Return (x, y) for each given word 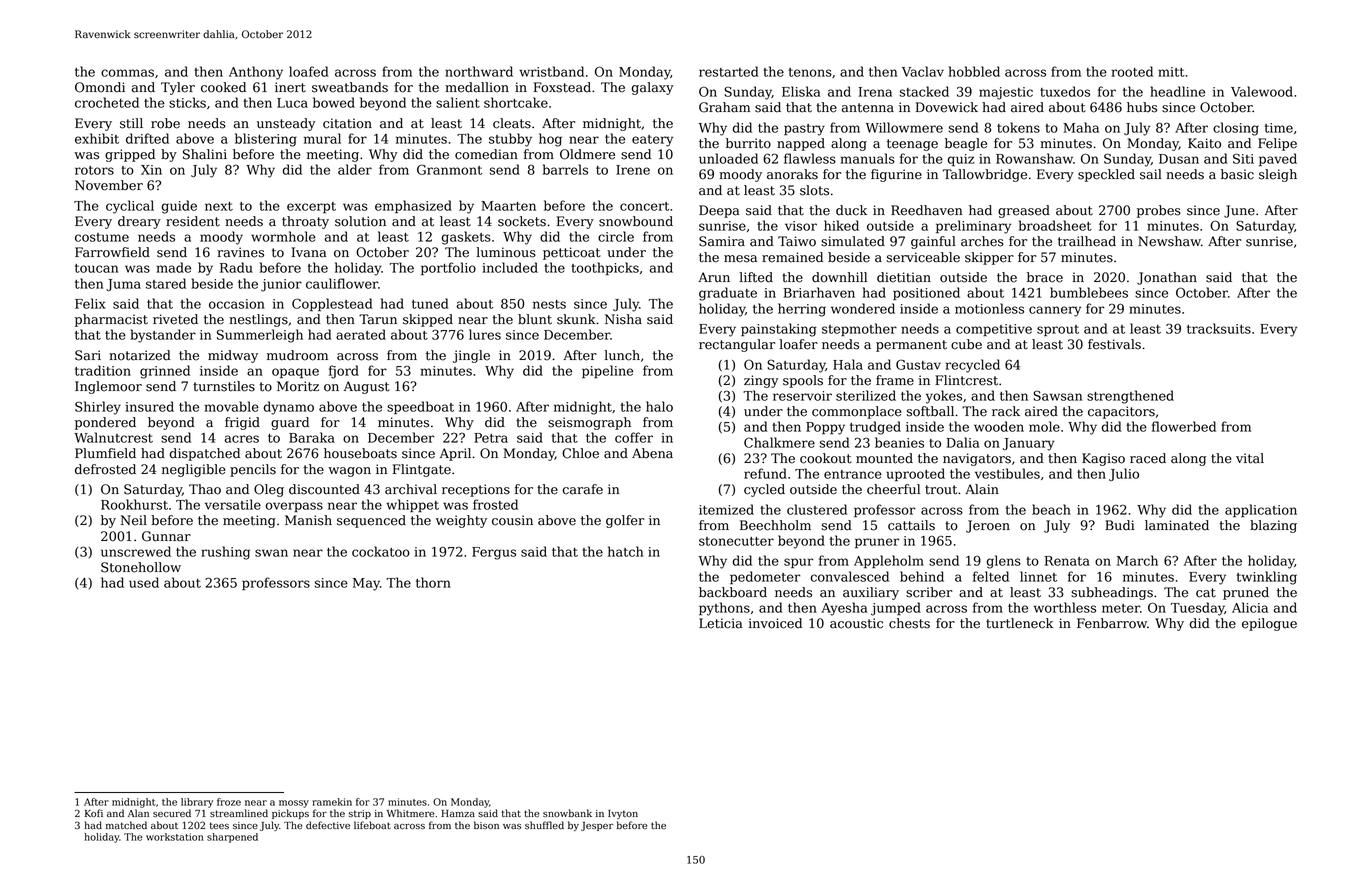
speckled (1106, 175)
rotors (94, 170)
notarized (140, 355)
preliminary (973, 227)
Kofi (94, 813)
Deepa (719, 211)
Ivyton (623, 814)
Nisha (623, 319)
